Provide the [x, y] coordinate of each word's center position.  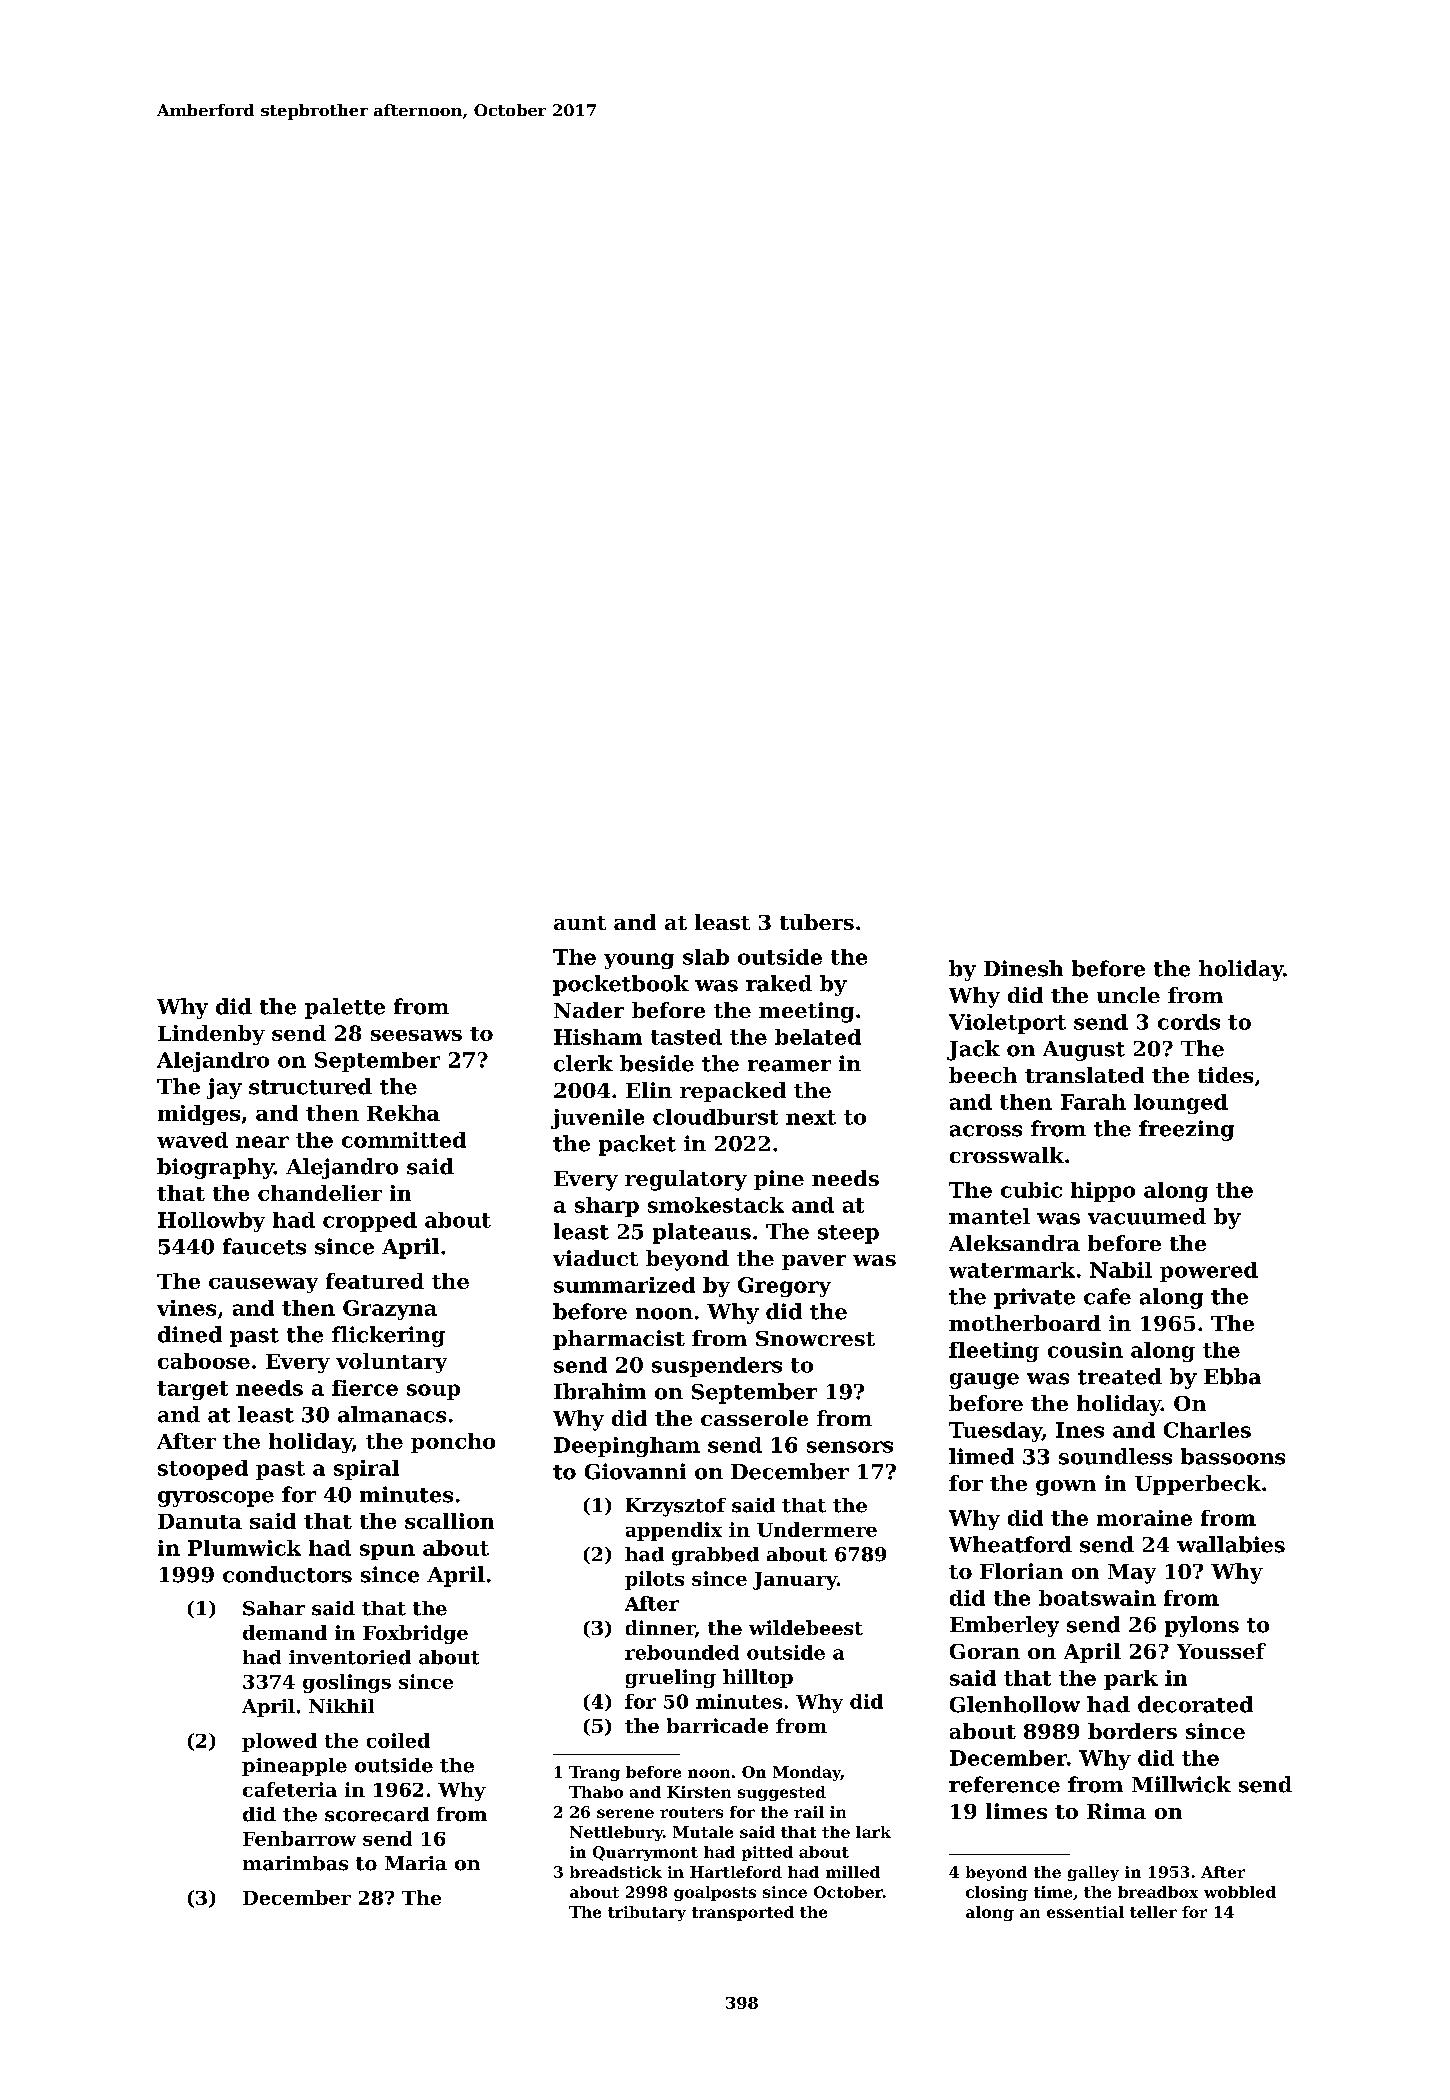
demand [285, 1632]
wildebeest [806, 1627]
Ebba [1232, 1376]
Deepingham [627, 1447]
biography [215, 1168]
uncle [1128, 995]
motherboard [1025, 1323]
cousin [1085, 1350]
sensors [850, 1447]
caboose [204, 1361]
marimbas [295, 1863]
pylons [1202, 1626]
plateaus [702, 1233]
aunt [580, 923]
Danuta [200, 1521]
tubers [817, 922]
